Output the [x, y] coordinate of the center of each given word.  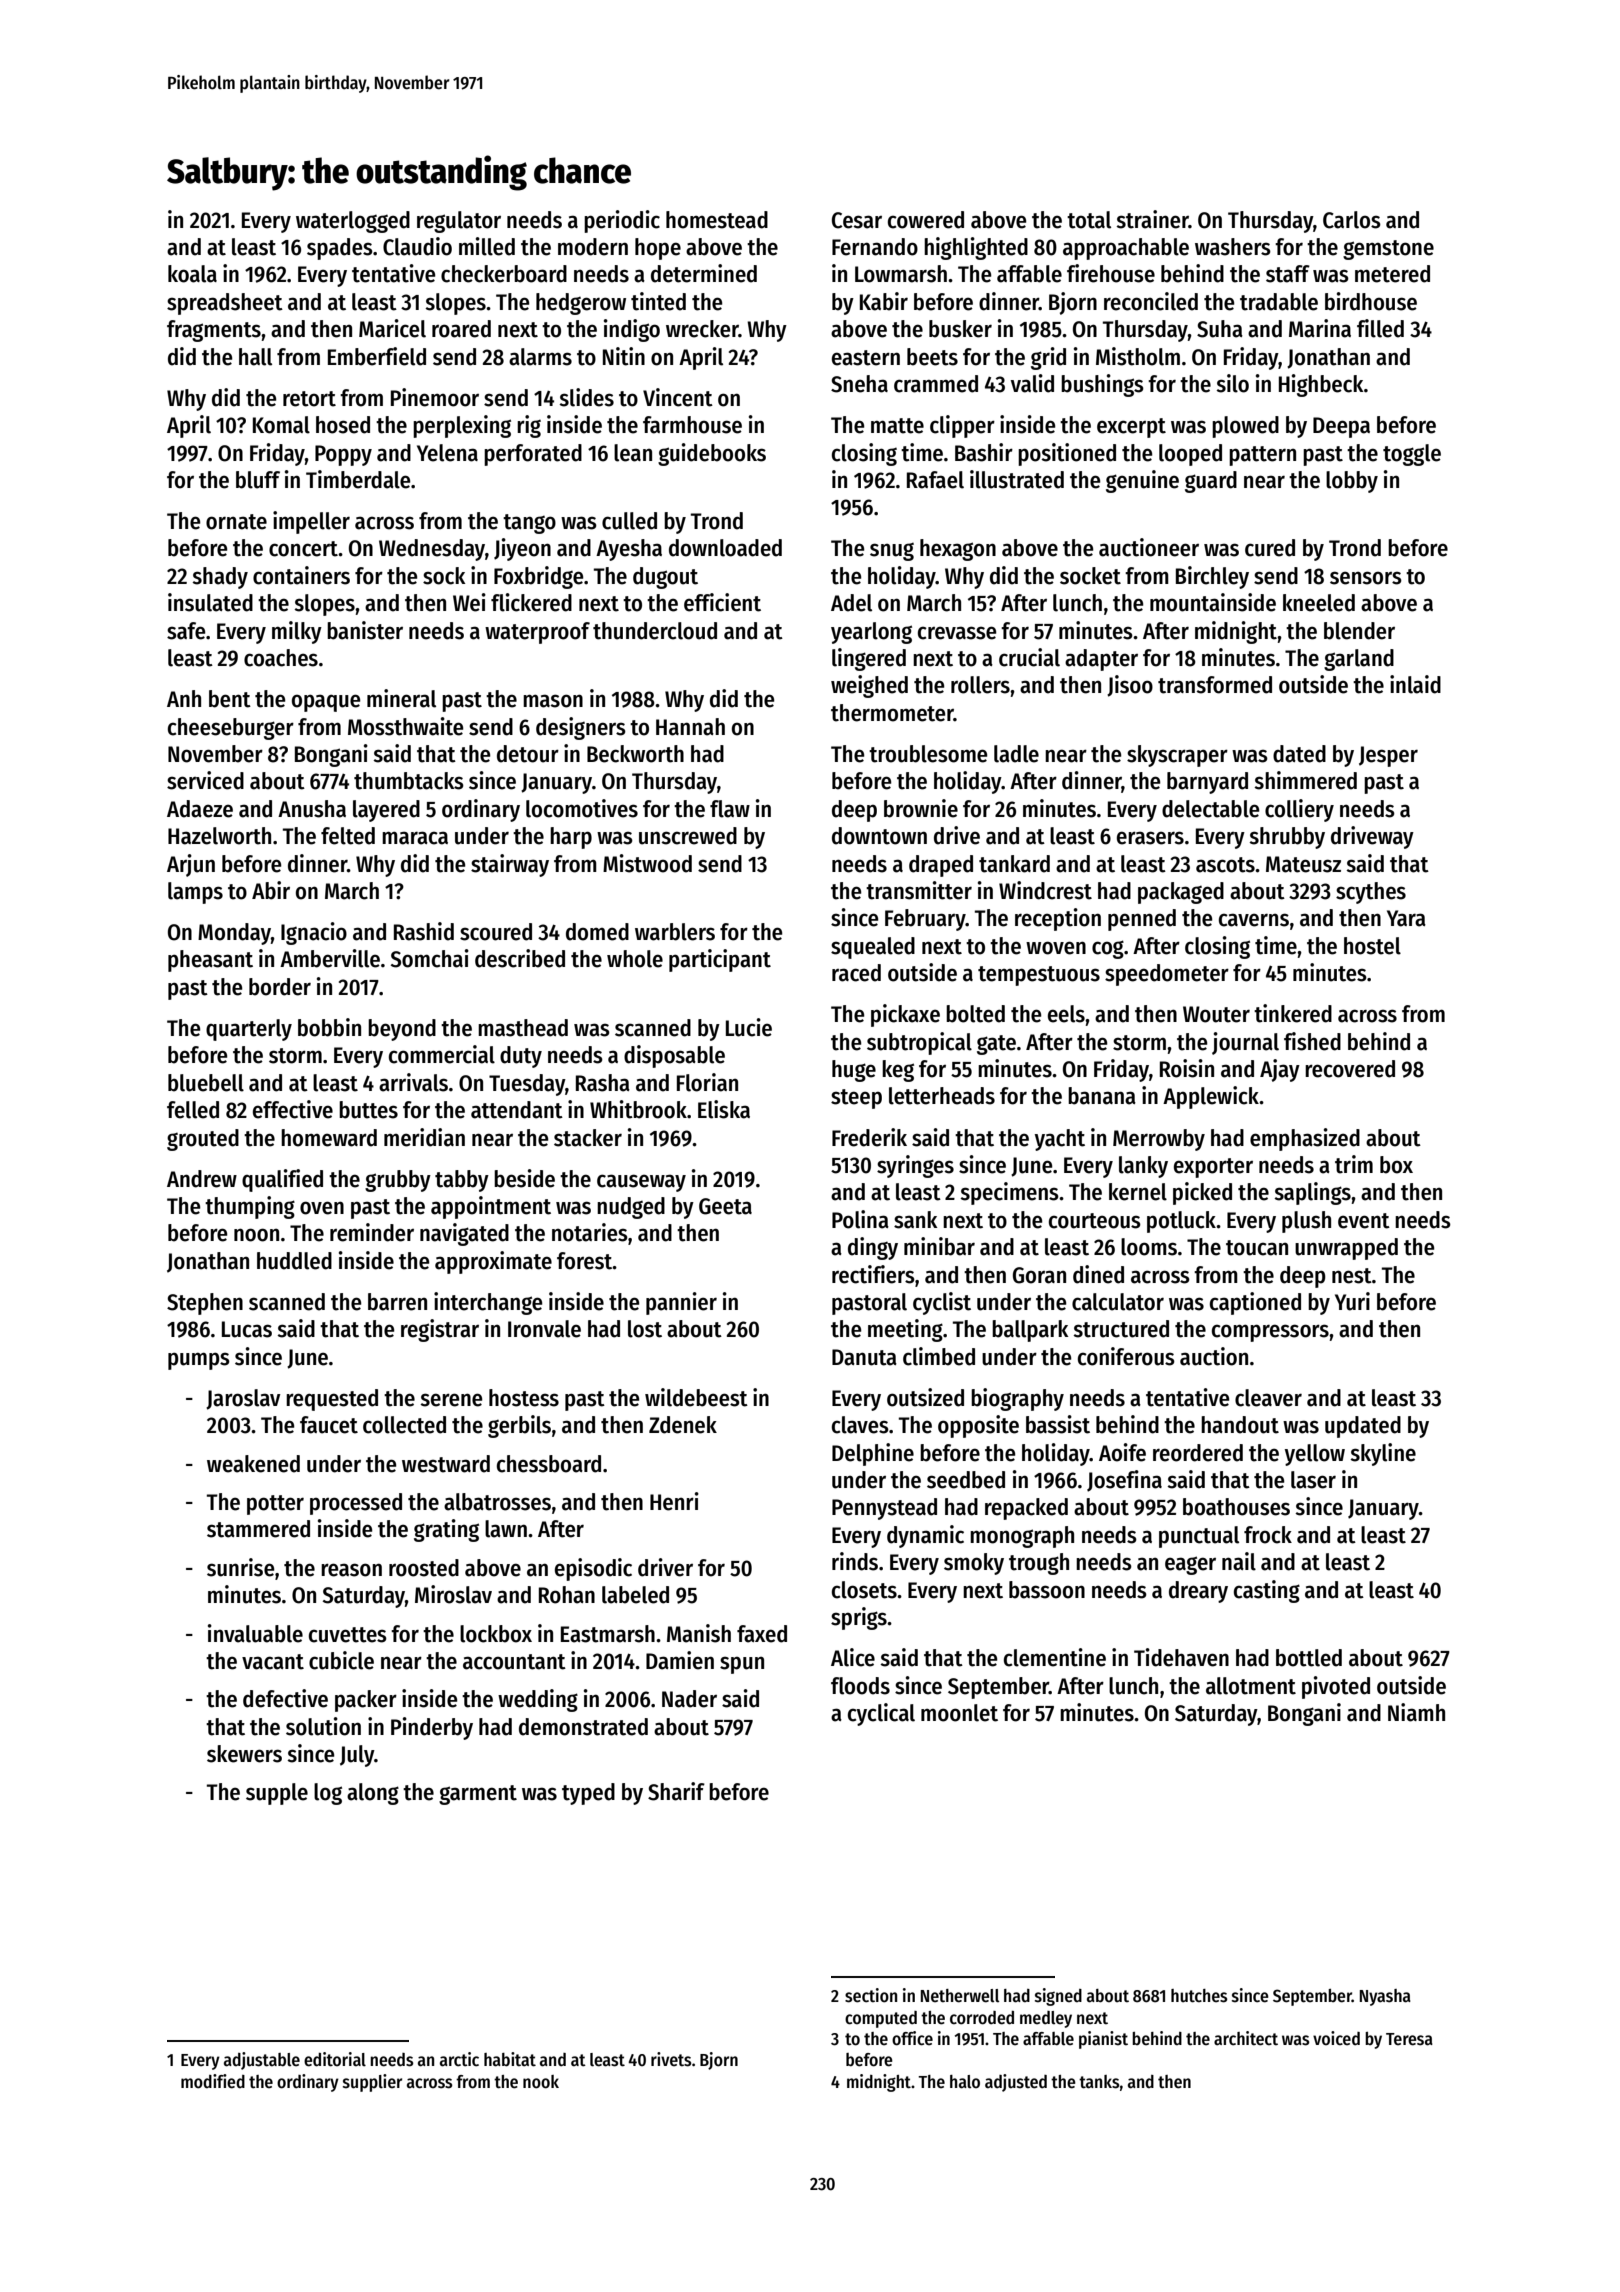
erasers [1150, 838]
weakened [253, 1464]
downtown [879, 836]
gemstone [1388, 250]
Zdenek [683, 1425]
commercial [442, 1054]
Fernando [875, 247]
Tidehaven [1181, 1657]
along [373, 1794]
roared [461, 329]
